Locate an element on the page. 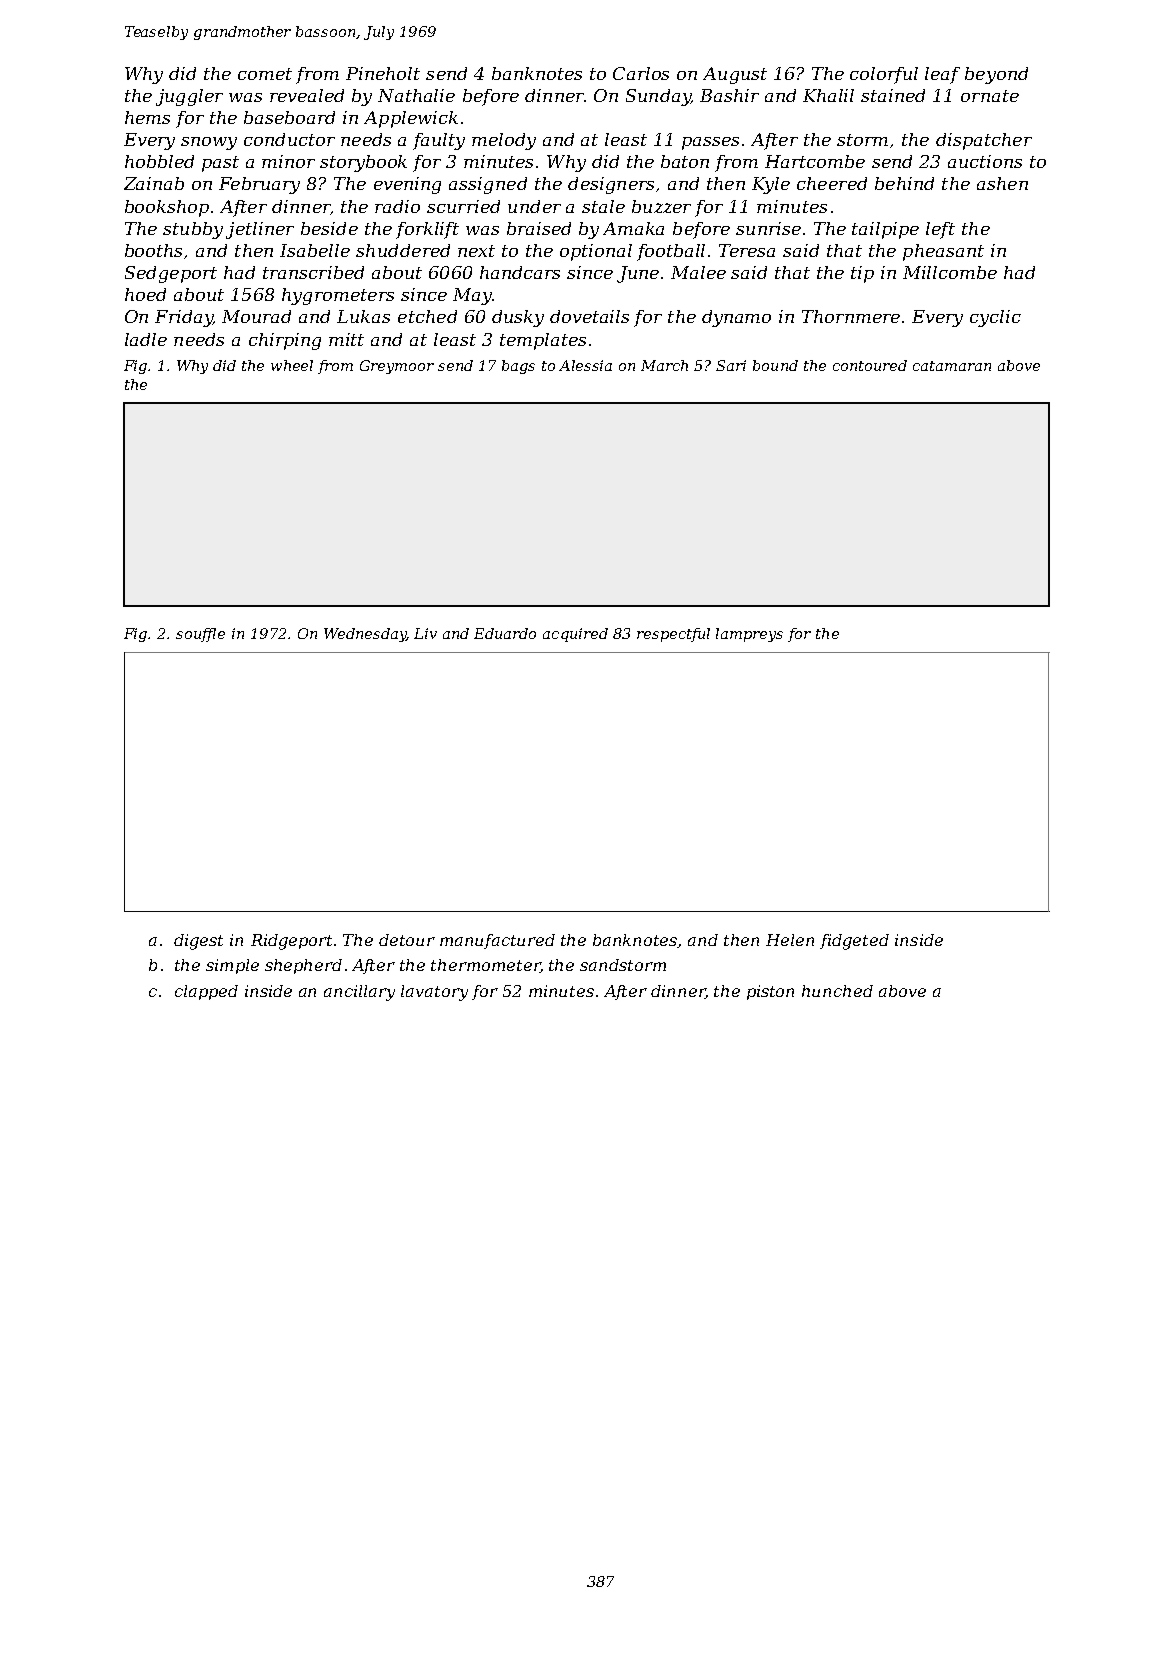  ladle is located at coordinates (146, 339).
